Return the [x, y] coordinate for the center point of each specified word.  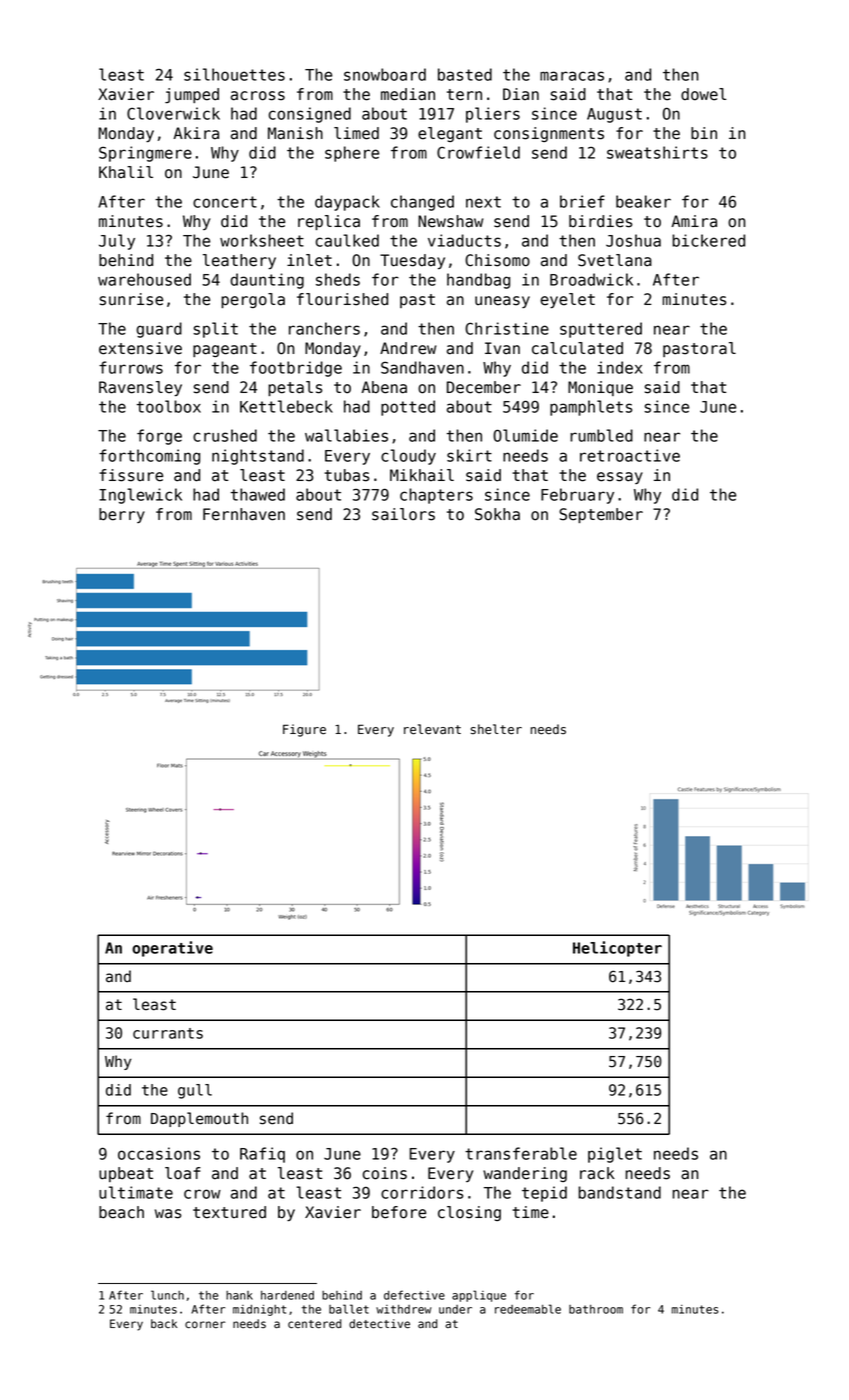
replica [329, 222]
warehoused [144, 279]
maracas [572, 76]
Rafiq [262, 1155]
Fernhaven [244, 514]
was [168, 1214]
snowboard [385, 74]
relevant [432, 729]
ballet [349, 1309]
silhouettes [234, 74]
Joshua [633, 240]
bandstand [619, 1192]
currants [168, 1033]
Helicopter [617, 949]
